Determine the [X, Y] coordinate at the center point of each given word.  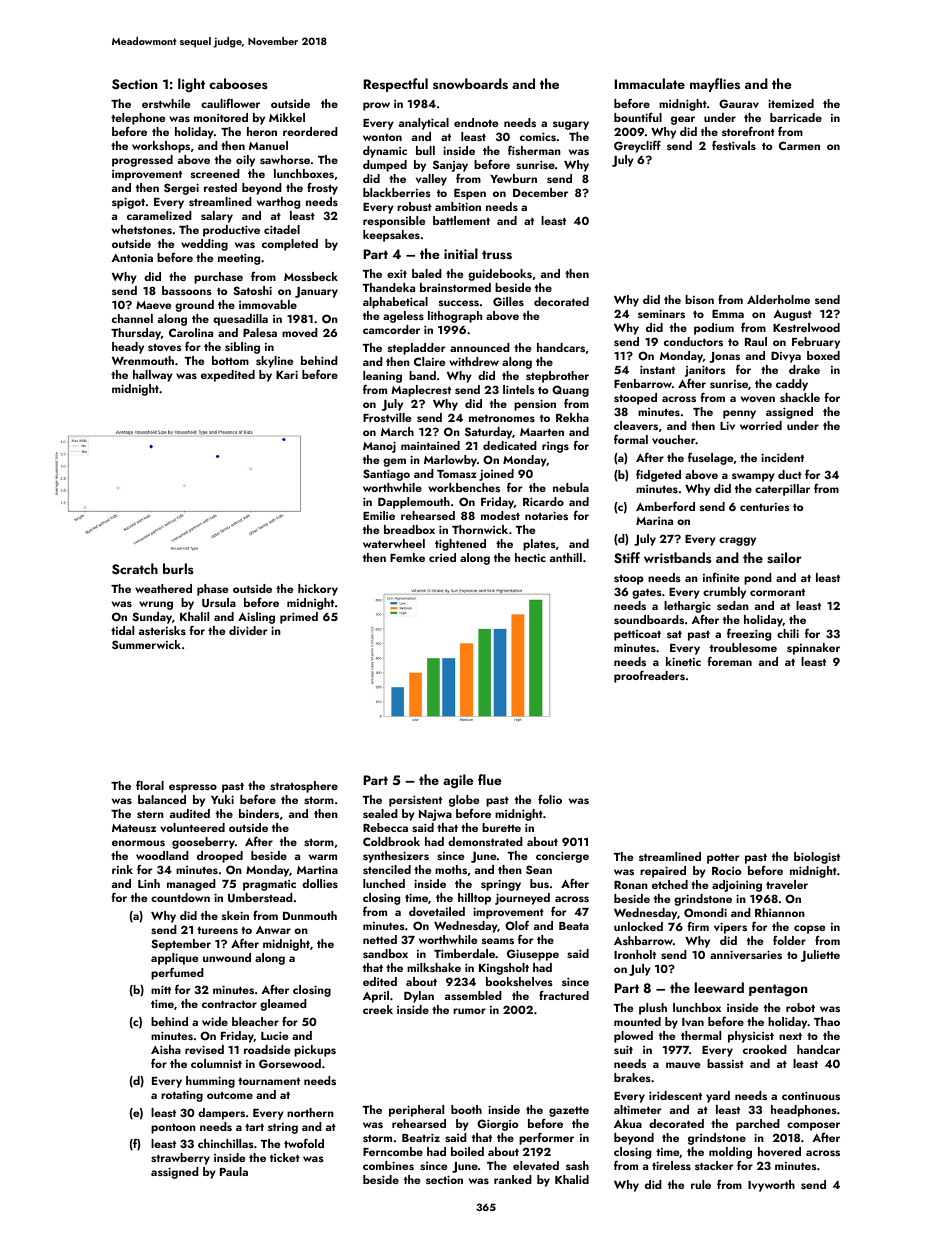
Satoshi [252, 290]
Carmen [799, 145]
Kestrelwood [806, 327]
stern [150, 814]
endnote [476, 122]
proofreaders [649, 676]
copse [809, 929]
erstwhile [166, 103]
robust [414, 206]
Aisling [256, 618]
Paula [234, 1171]
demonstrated [485, 841]
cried [442, 557]
